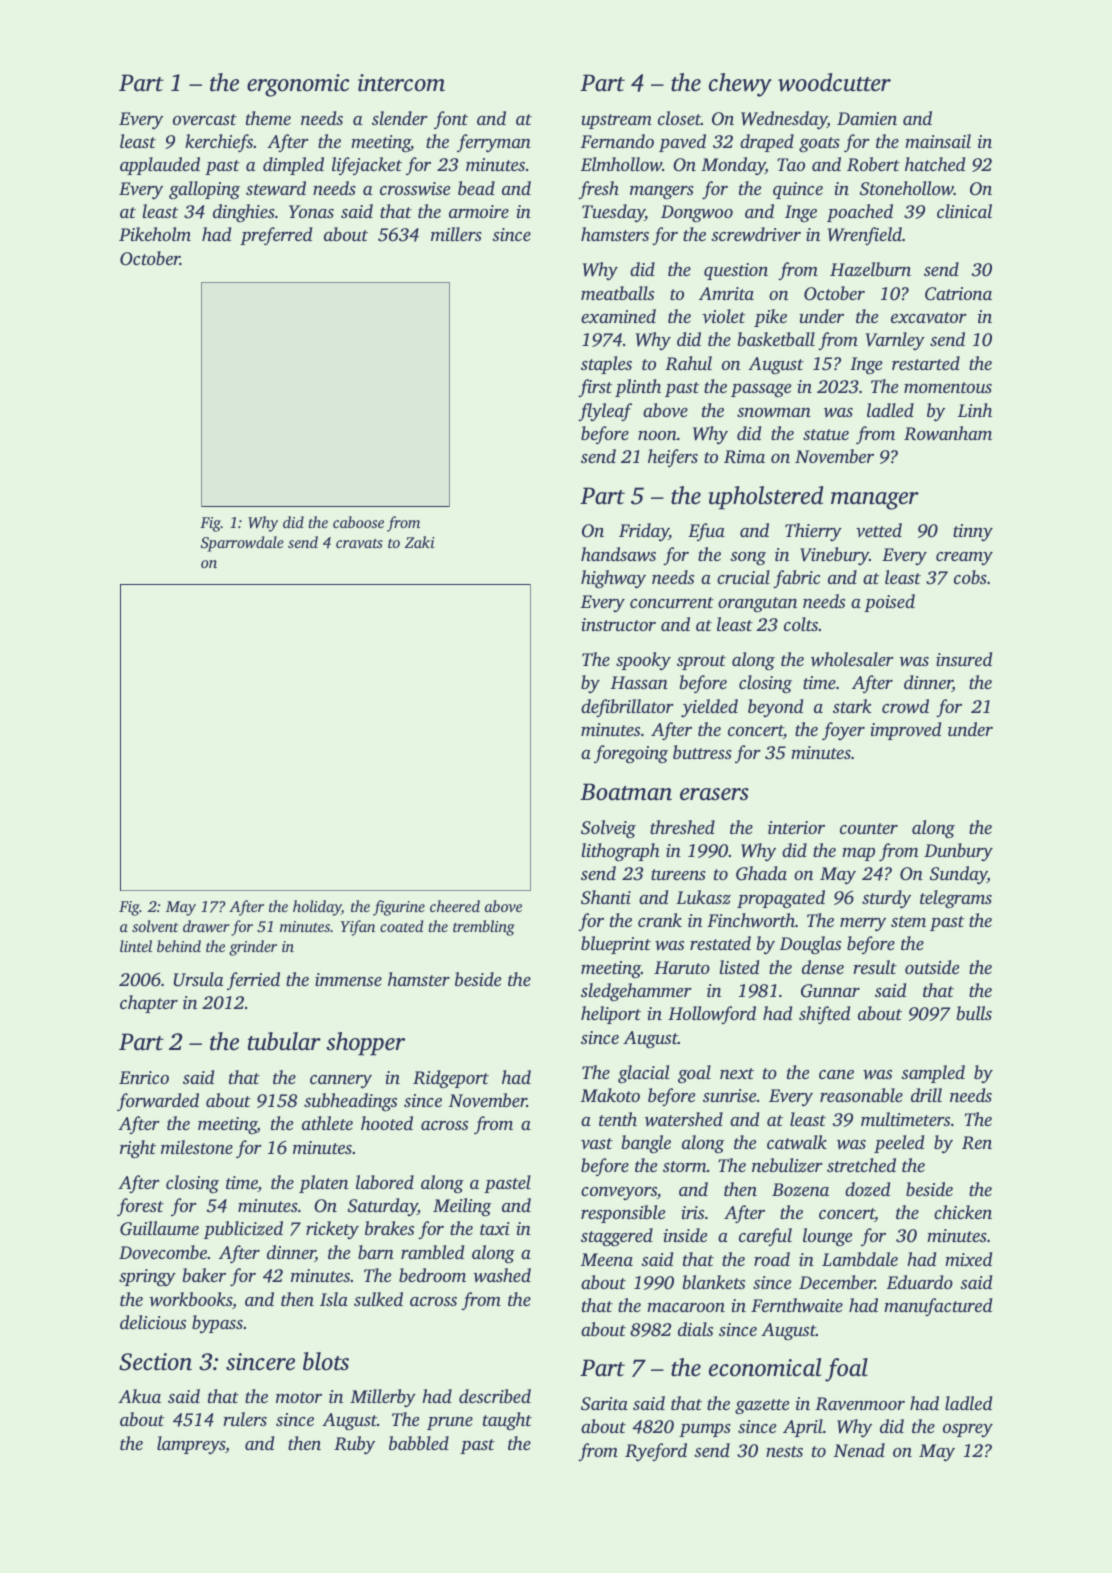  Describe the element at coordinates (298, 85) in the image. I see `ergonomic` at that location.
